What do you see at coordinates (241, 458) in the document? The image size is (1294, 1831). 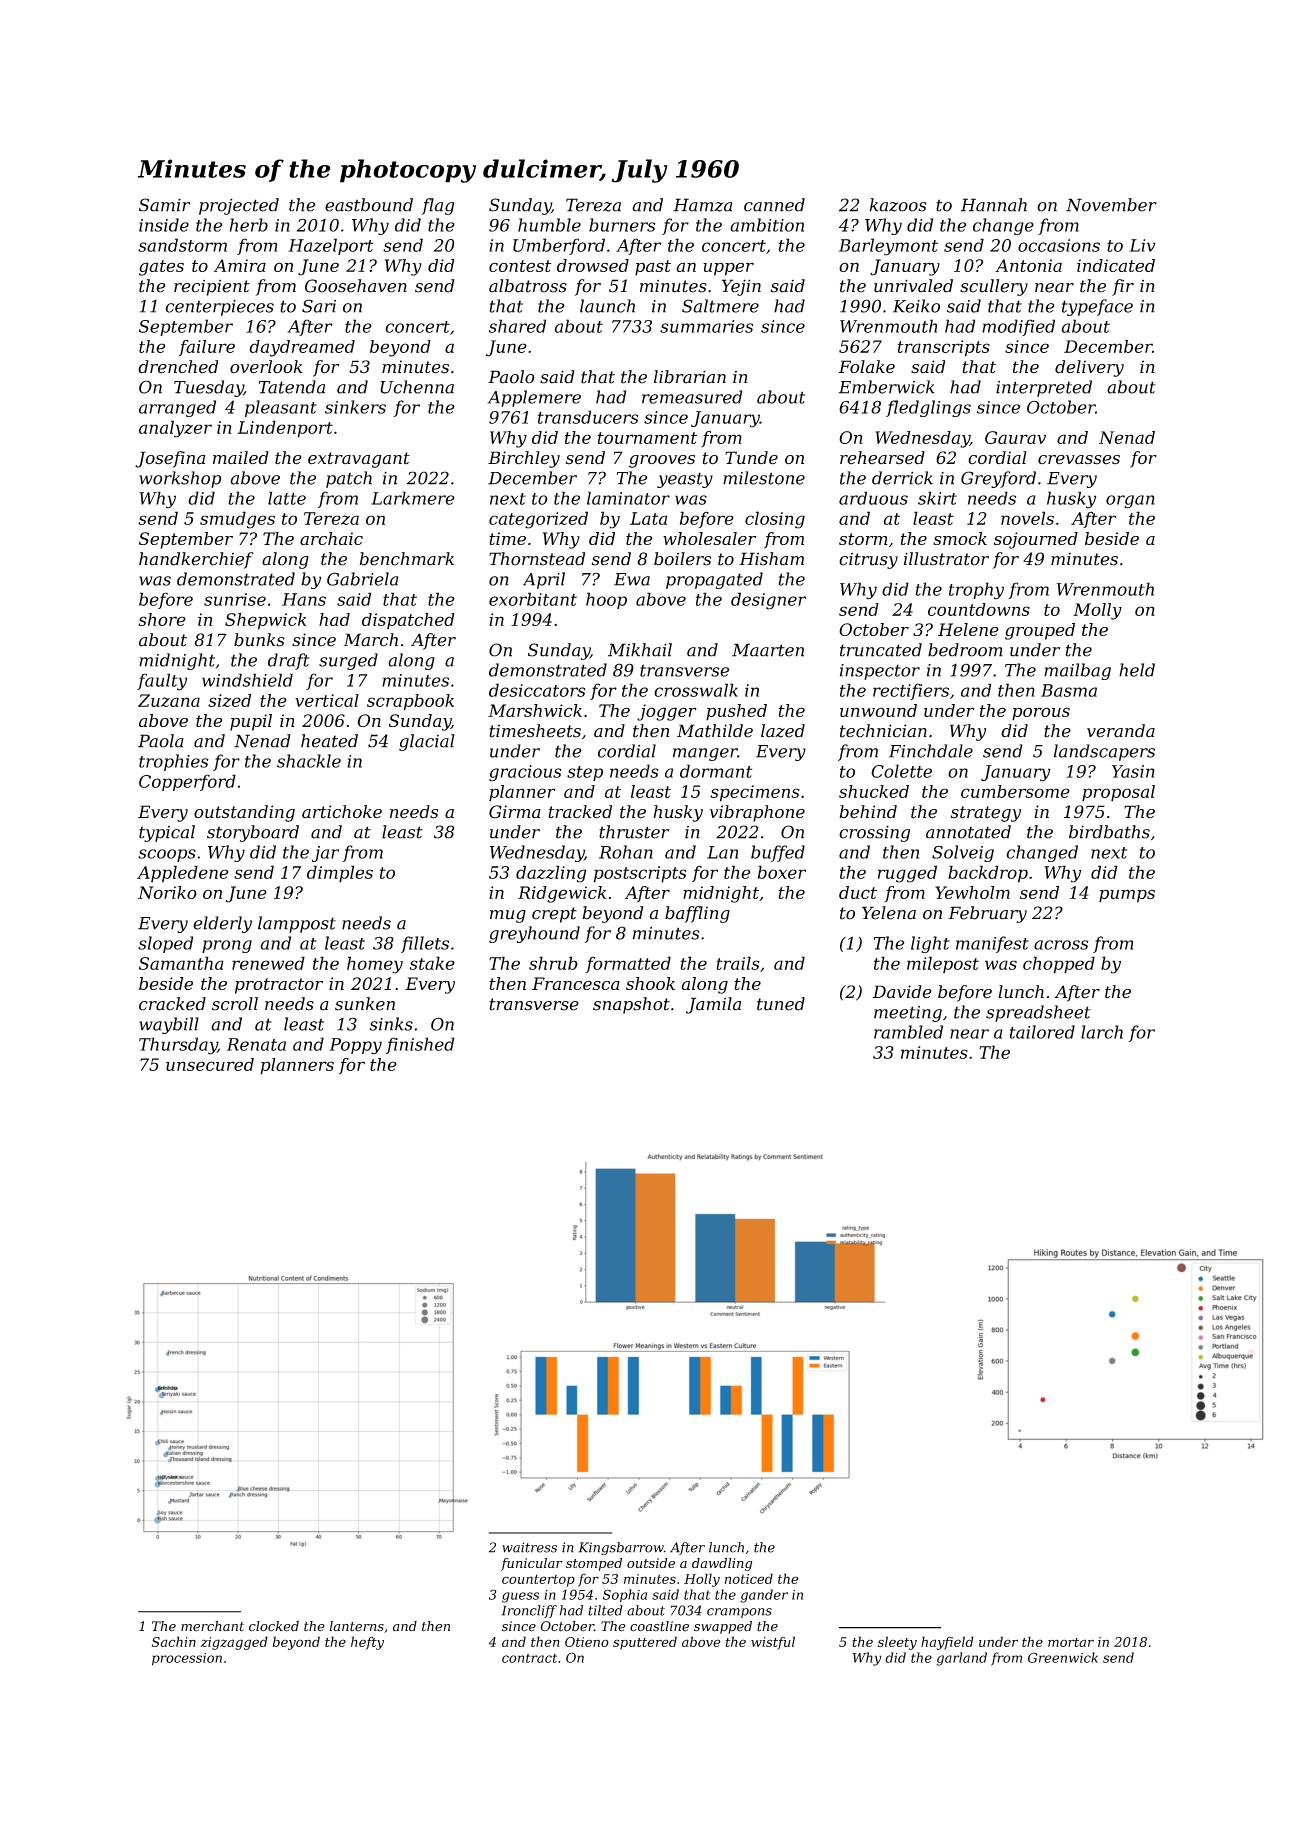 I see `mailed` at bounding box center [241, 458].
